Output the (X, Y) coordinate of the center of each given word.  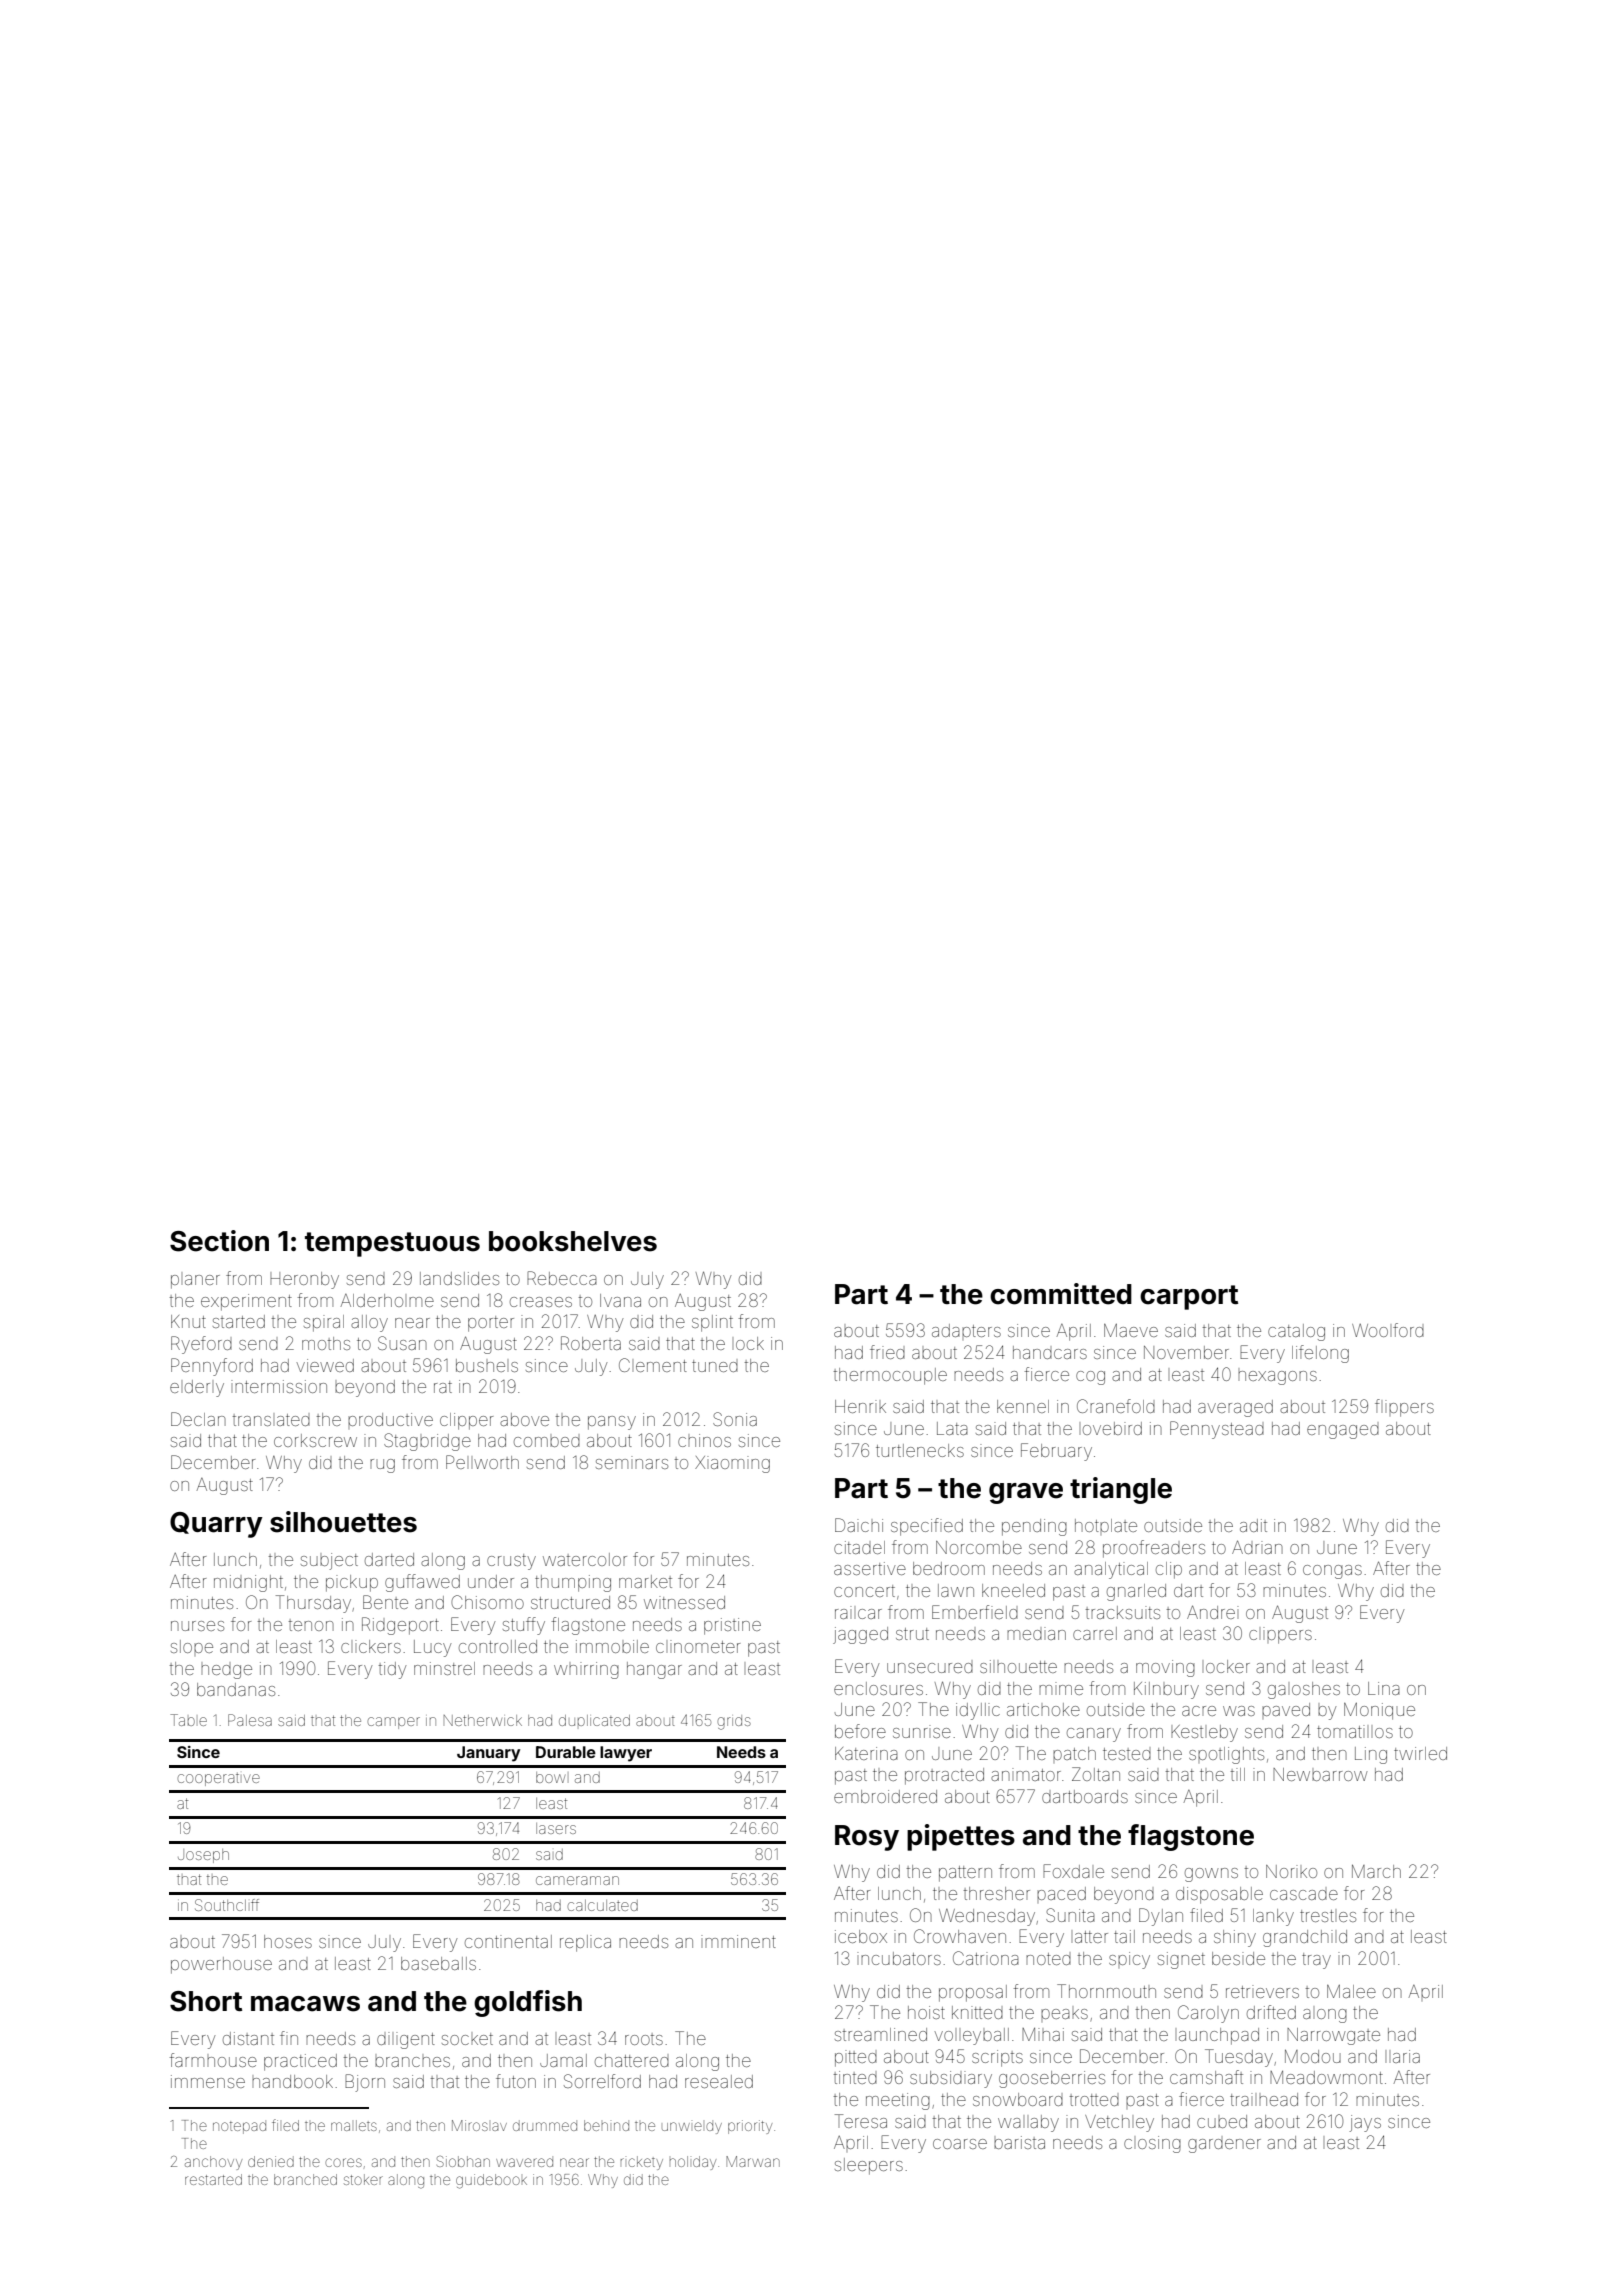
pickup (352, 1583)
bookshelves (573, 1241)
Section (219, 1241)
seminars (632, 1462)
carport (1189, 1297)
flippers (1404, 1408)
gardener (1224, 2146)
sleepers (869, 2166)
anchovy (213, 2163)
